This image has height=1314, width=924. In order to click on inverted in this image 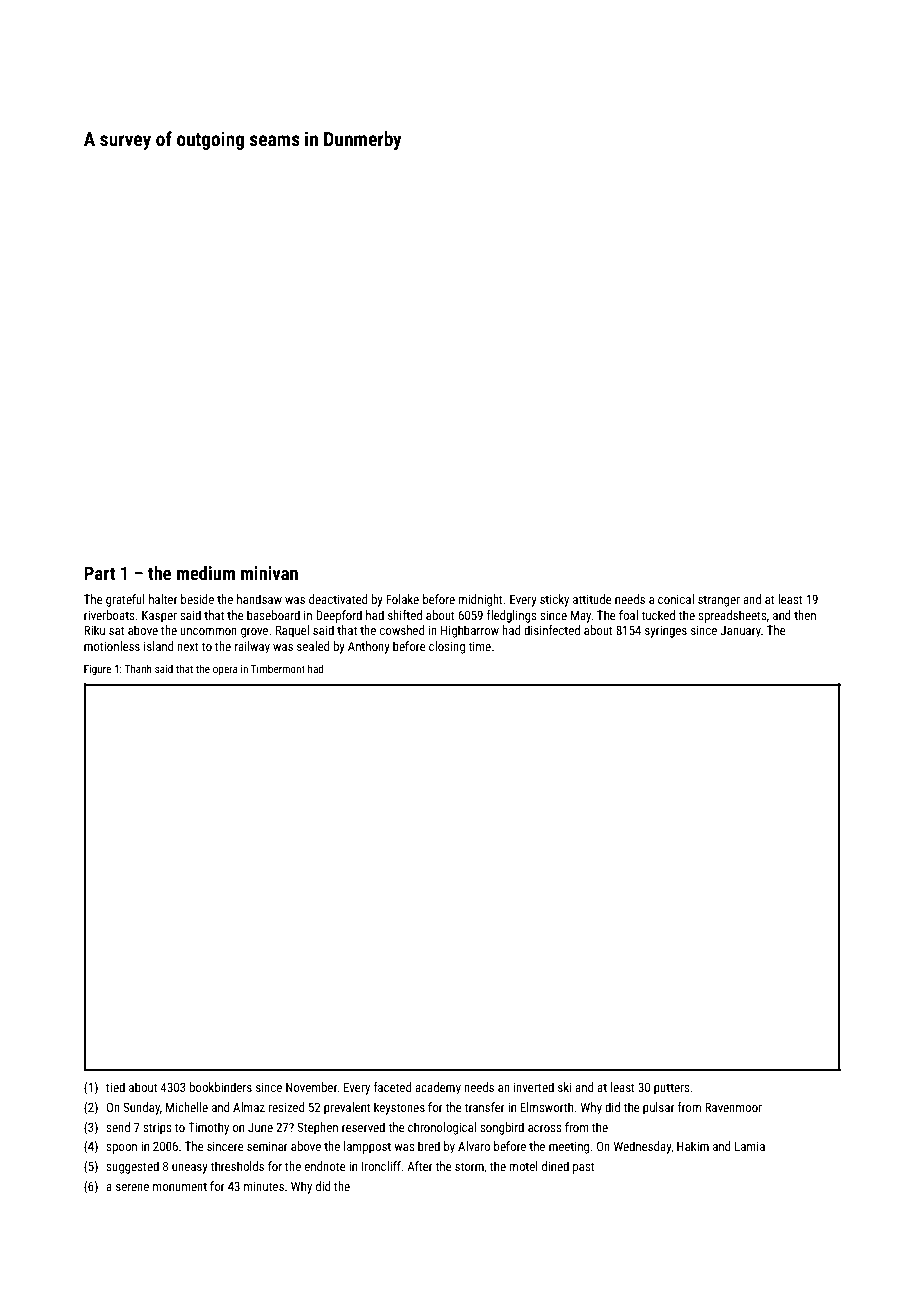, I will do `click(534, 1087)`.
